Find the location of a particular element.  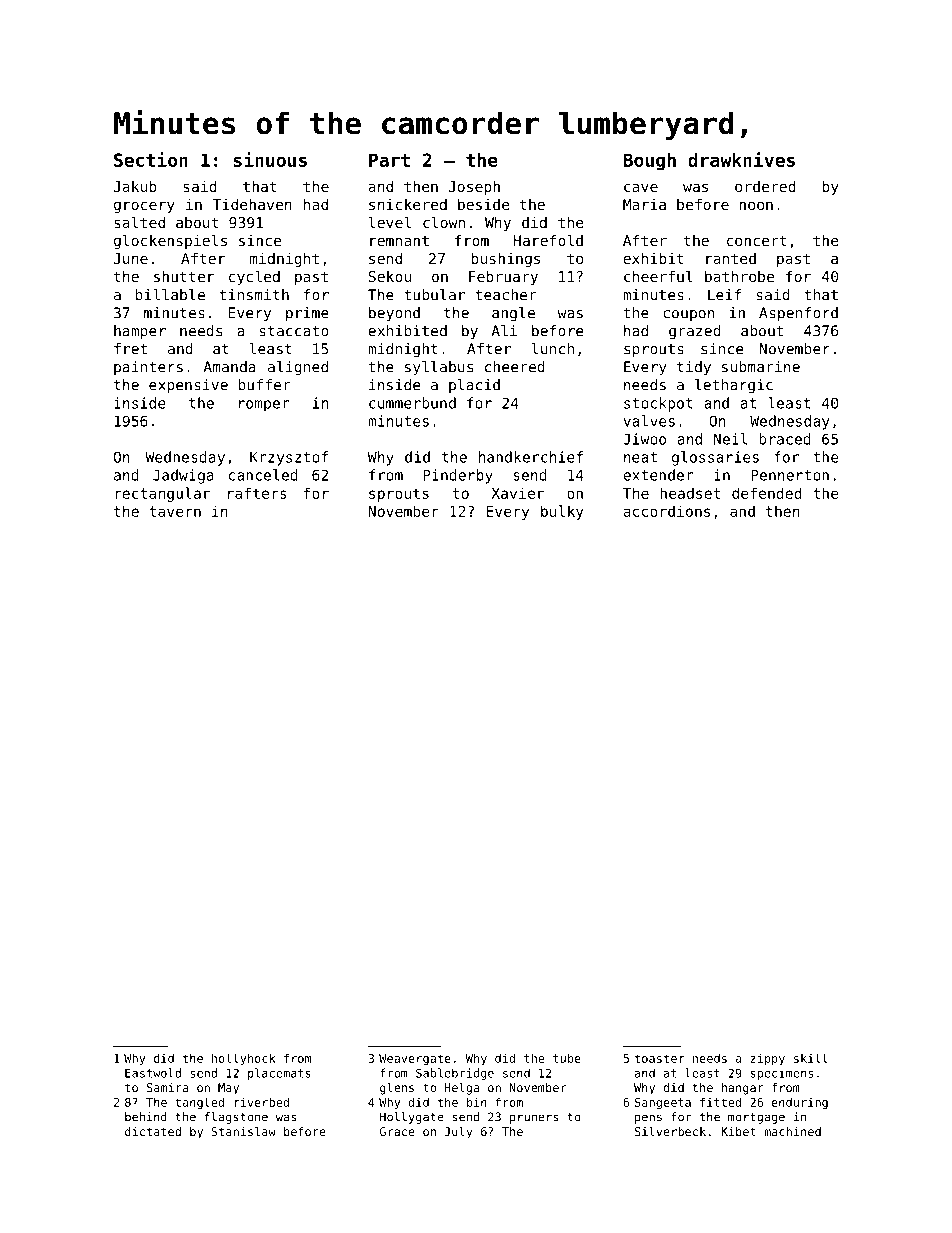

bulky is located at coordinates (562, 512).
